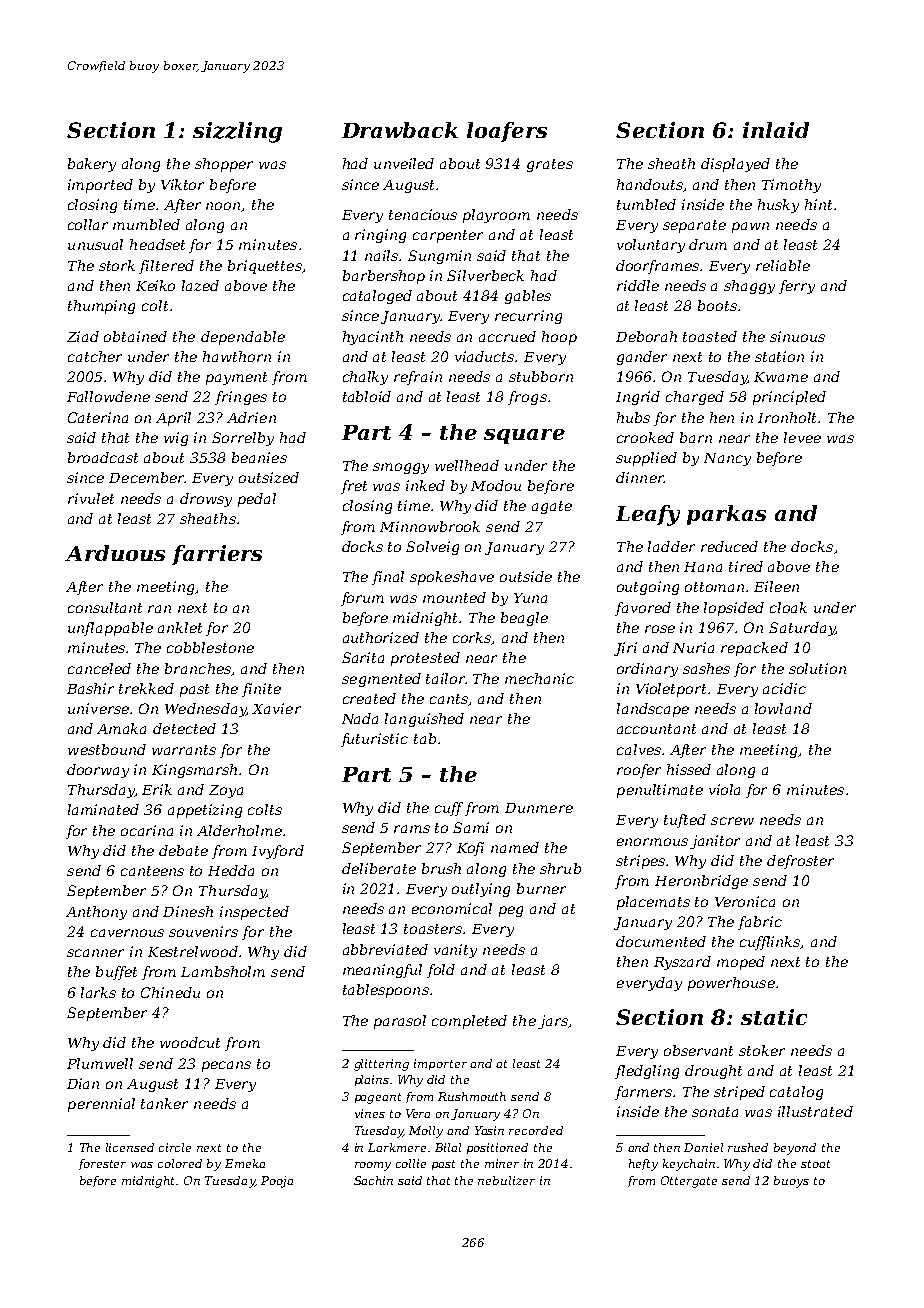 This document has height=1308, width=924. Describe the element at coordinates (96, 913) in the document. I see `Anthony` at that location.
